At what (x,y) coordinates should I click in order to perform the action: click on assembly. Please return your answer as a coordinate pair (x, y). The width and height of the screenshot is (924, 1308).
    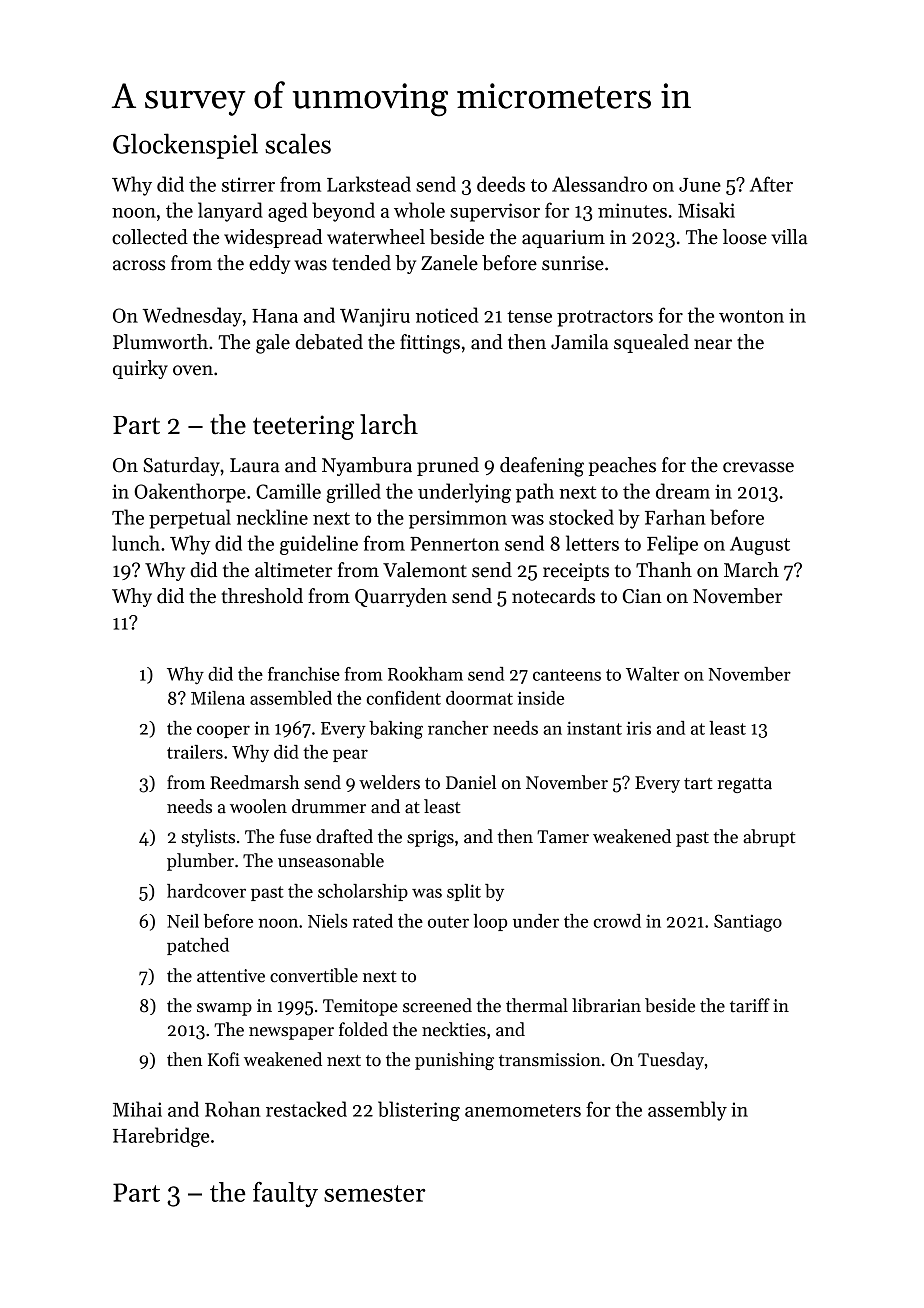
    Looking at the image, I should click on (687, 1111).
